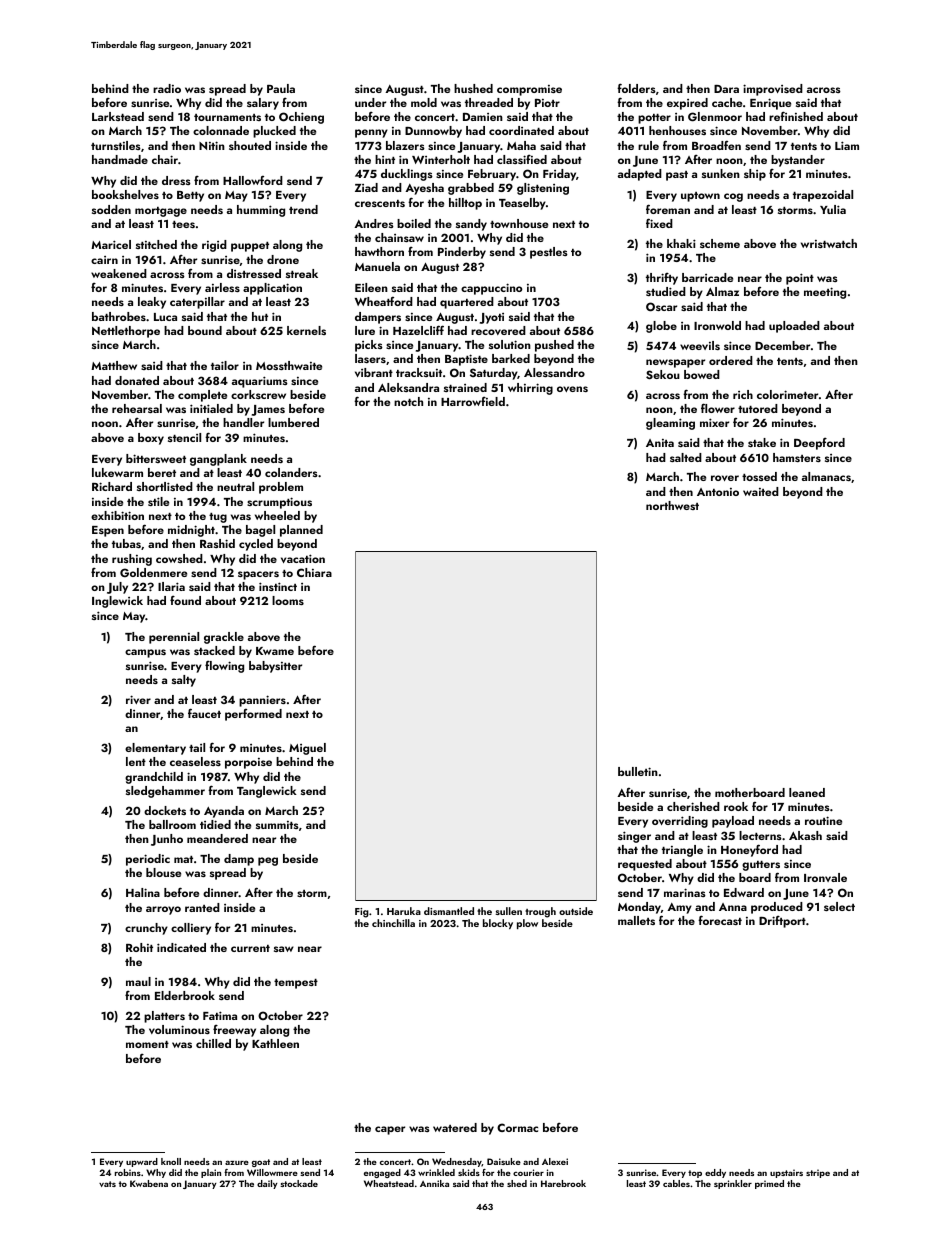  What do you see at coordinates (389, 1183) in the screenshot?
I see `Wheatstead` at bounding box center [389, 1183].
